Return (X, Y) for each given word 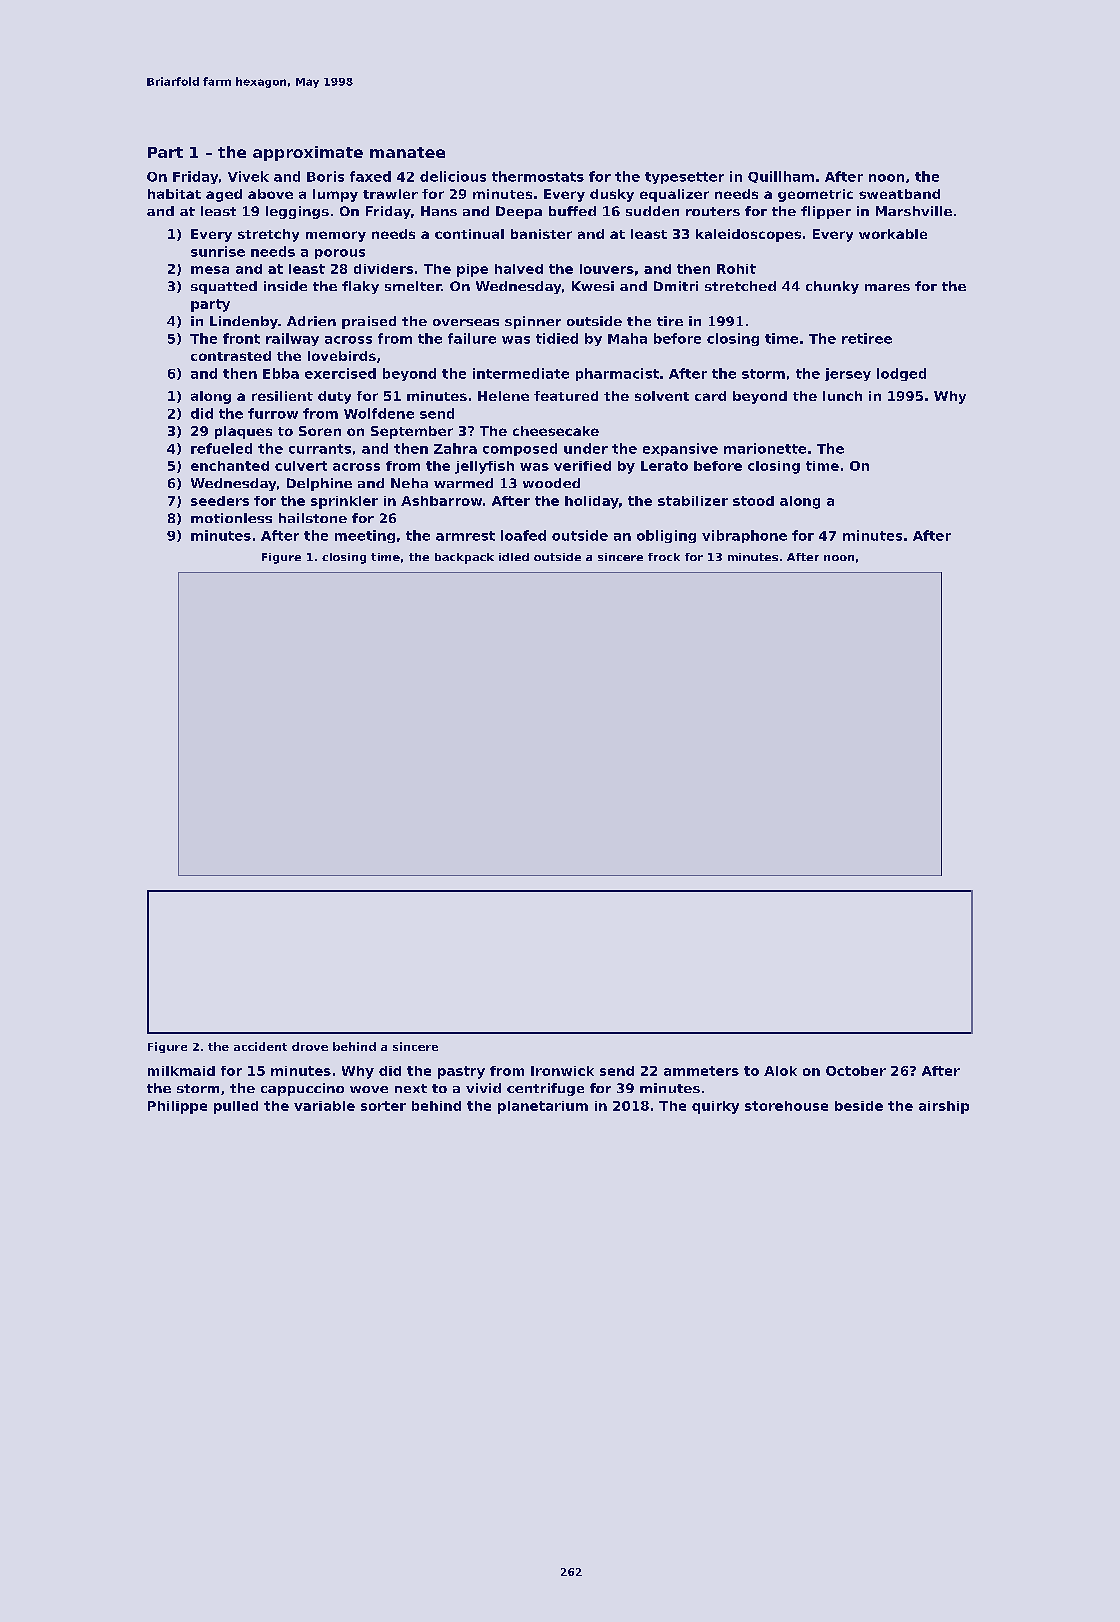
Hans (439, 211)
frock (664, 557)
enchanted (230, 466)
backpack (464, 558)
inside (285, 286)
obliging (666, 536)
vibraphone (744, 536)
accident (260, 1046)
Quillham (781, 177)
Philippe (177, 1107)
